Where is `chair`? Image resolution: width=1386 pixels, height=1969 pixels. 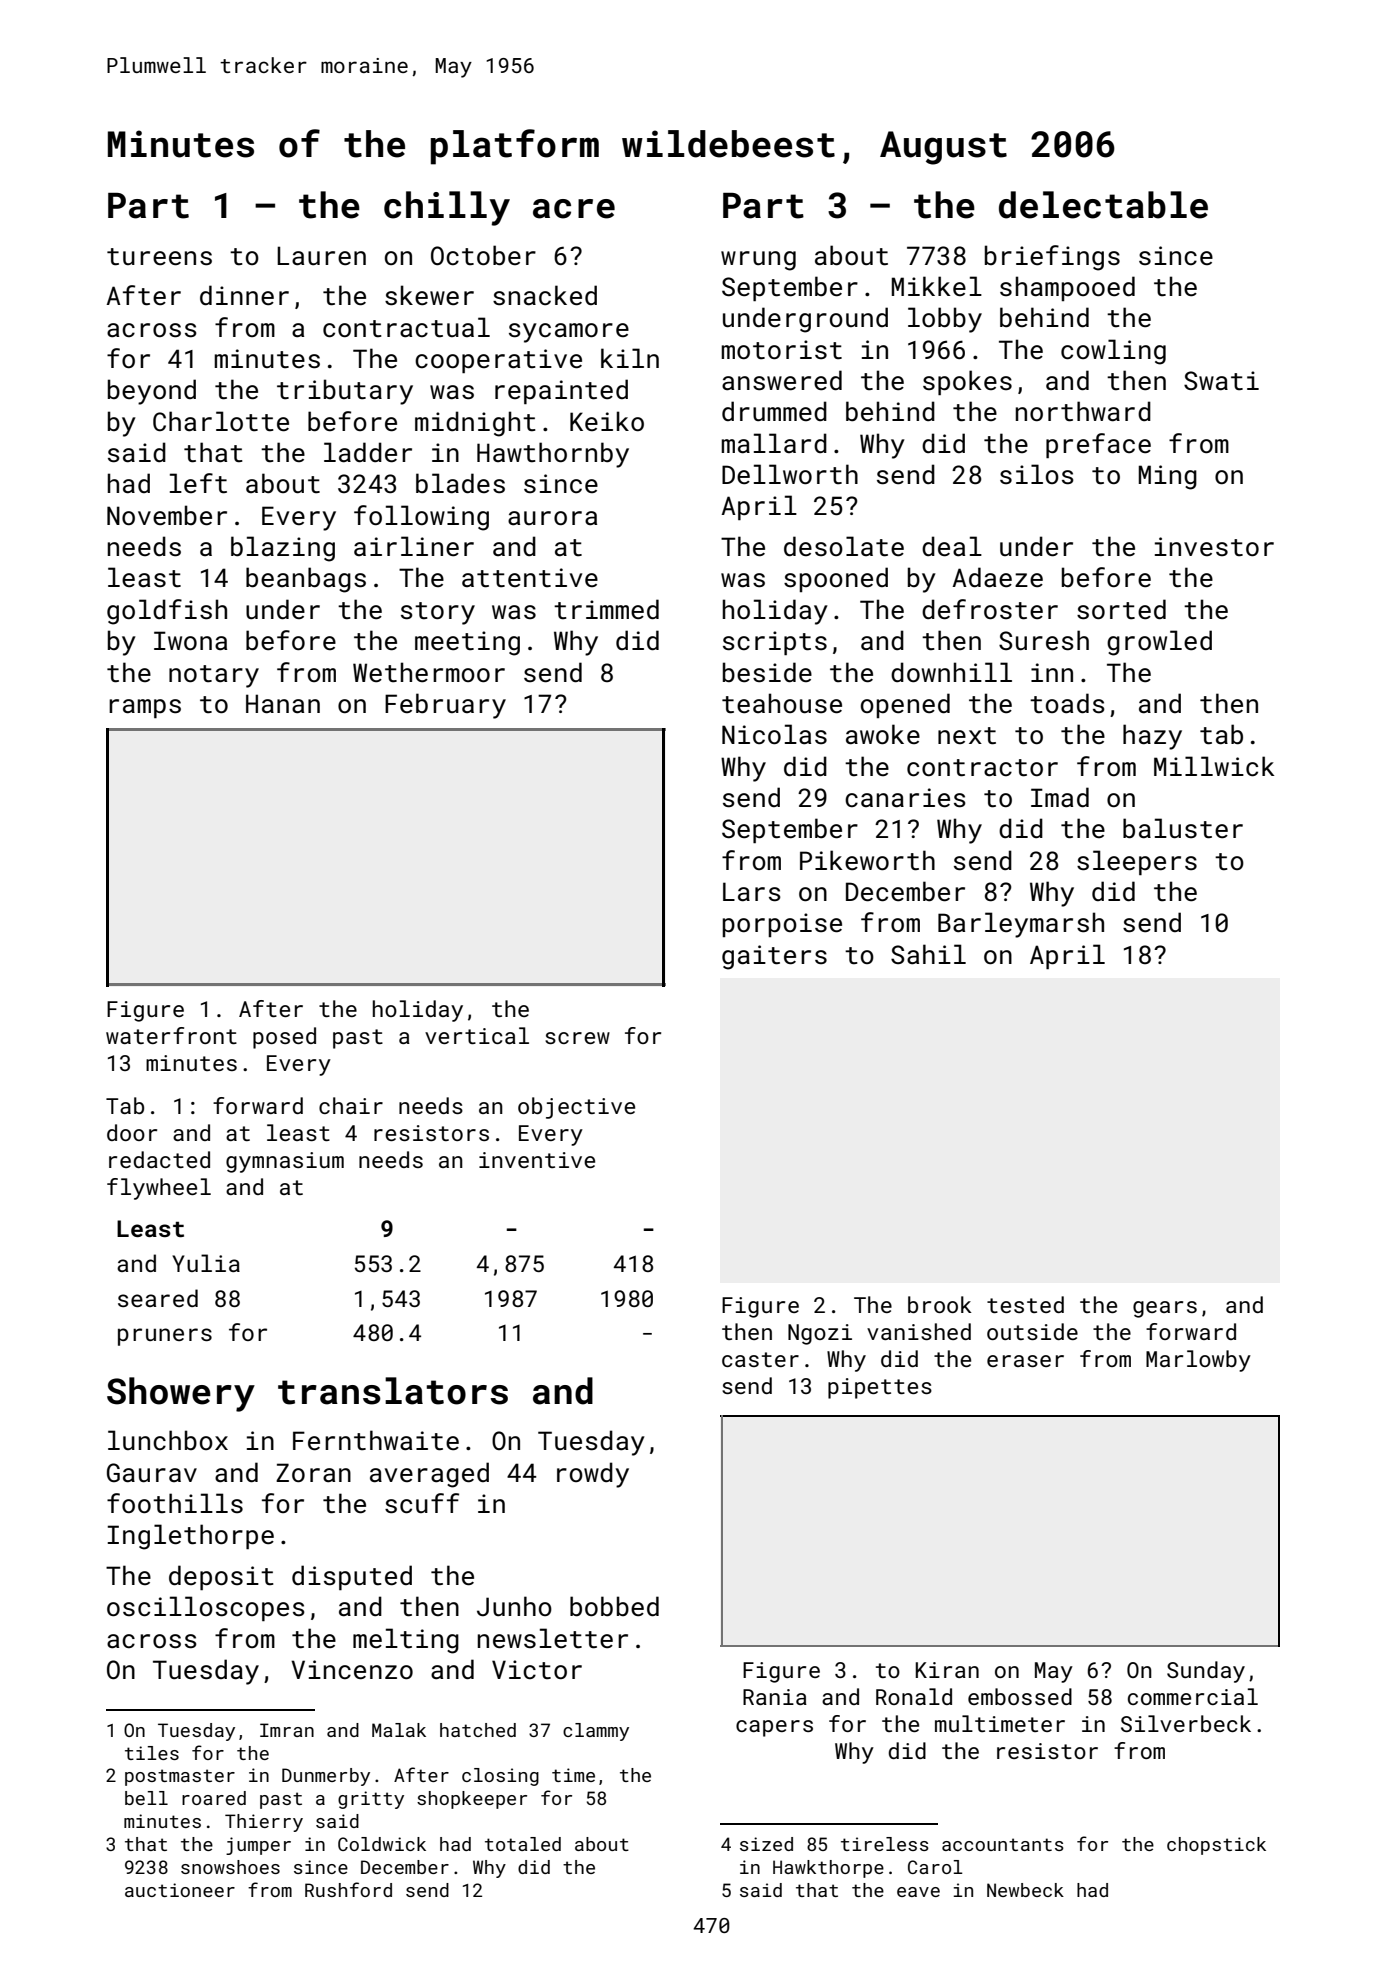 chair is located at coordinates (351, 1105).
